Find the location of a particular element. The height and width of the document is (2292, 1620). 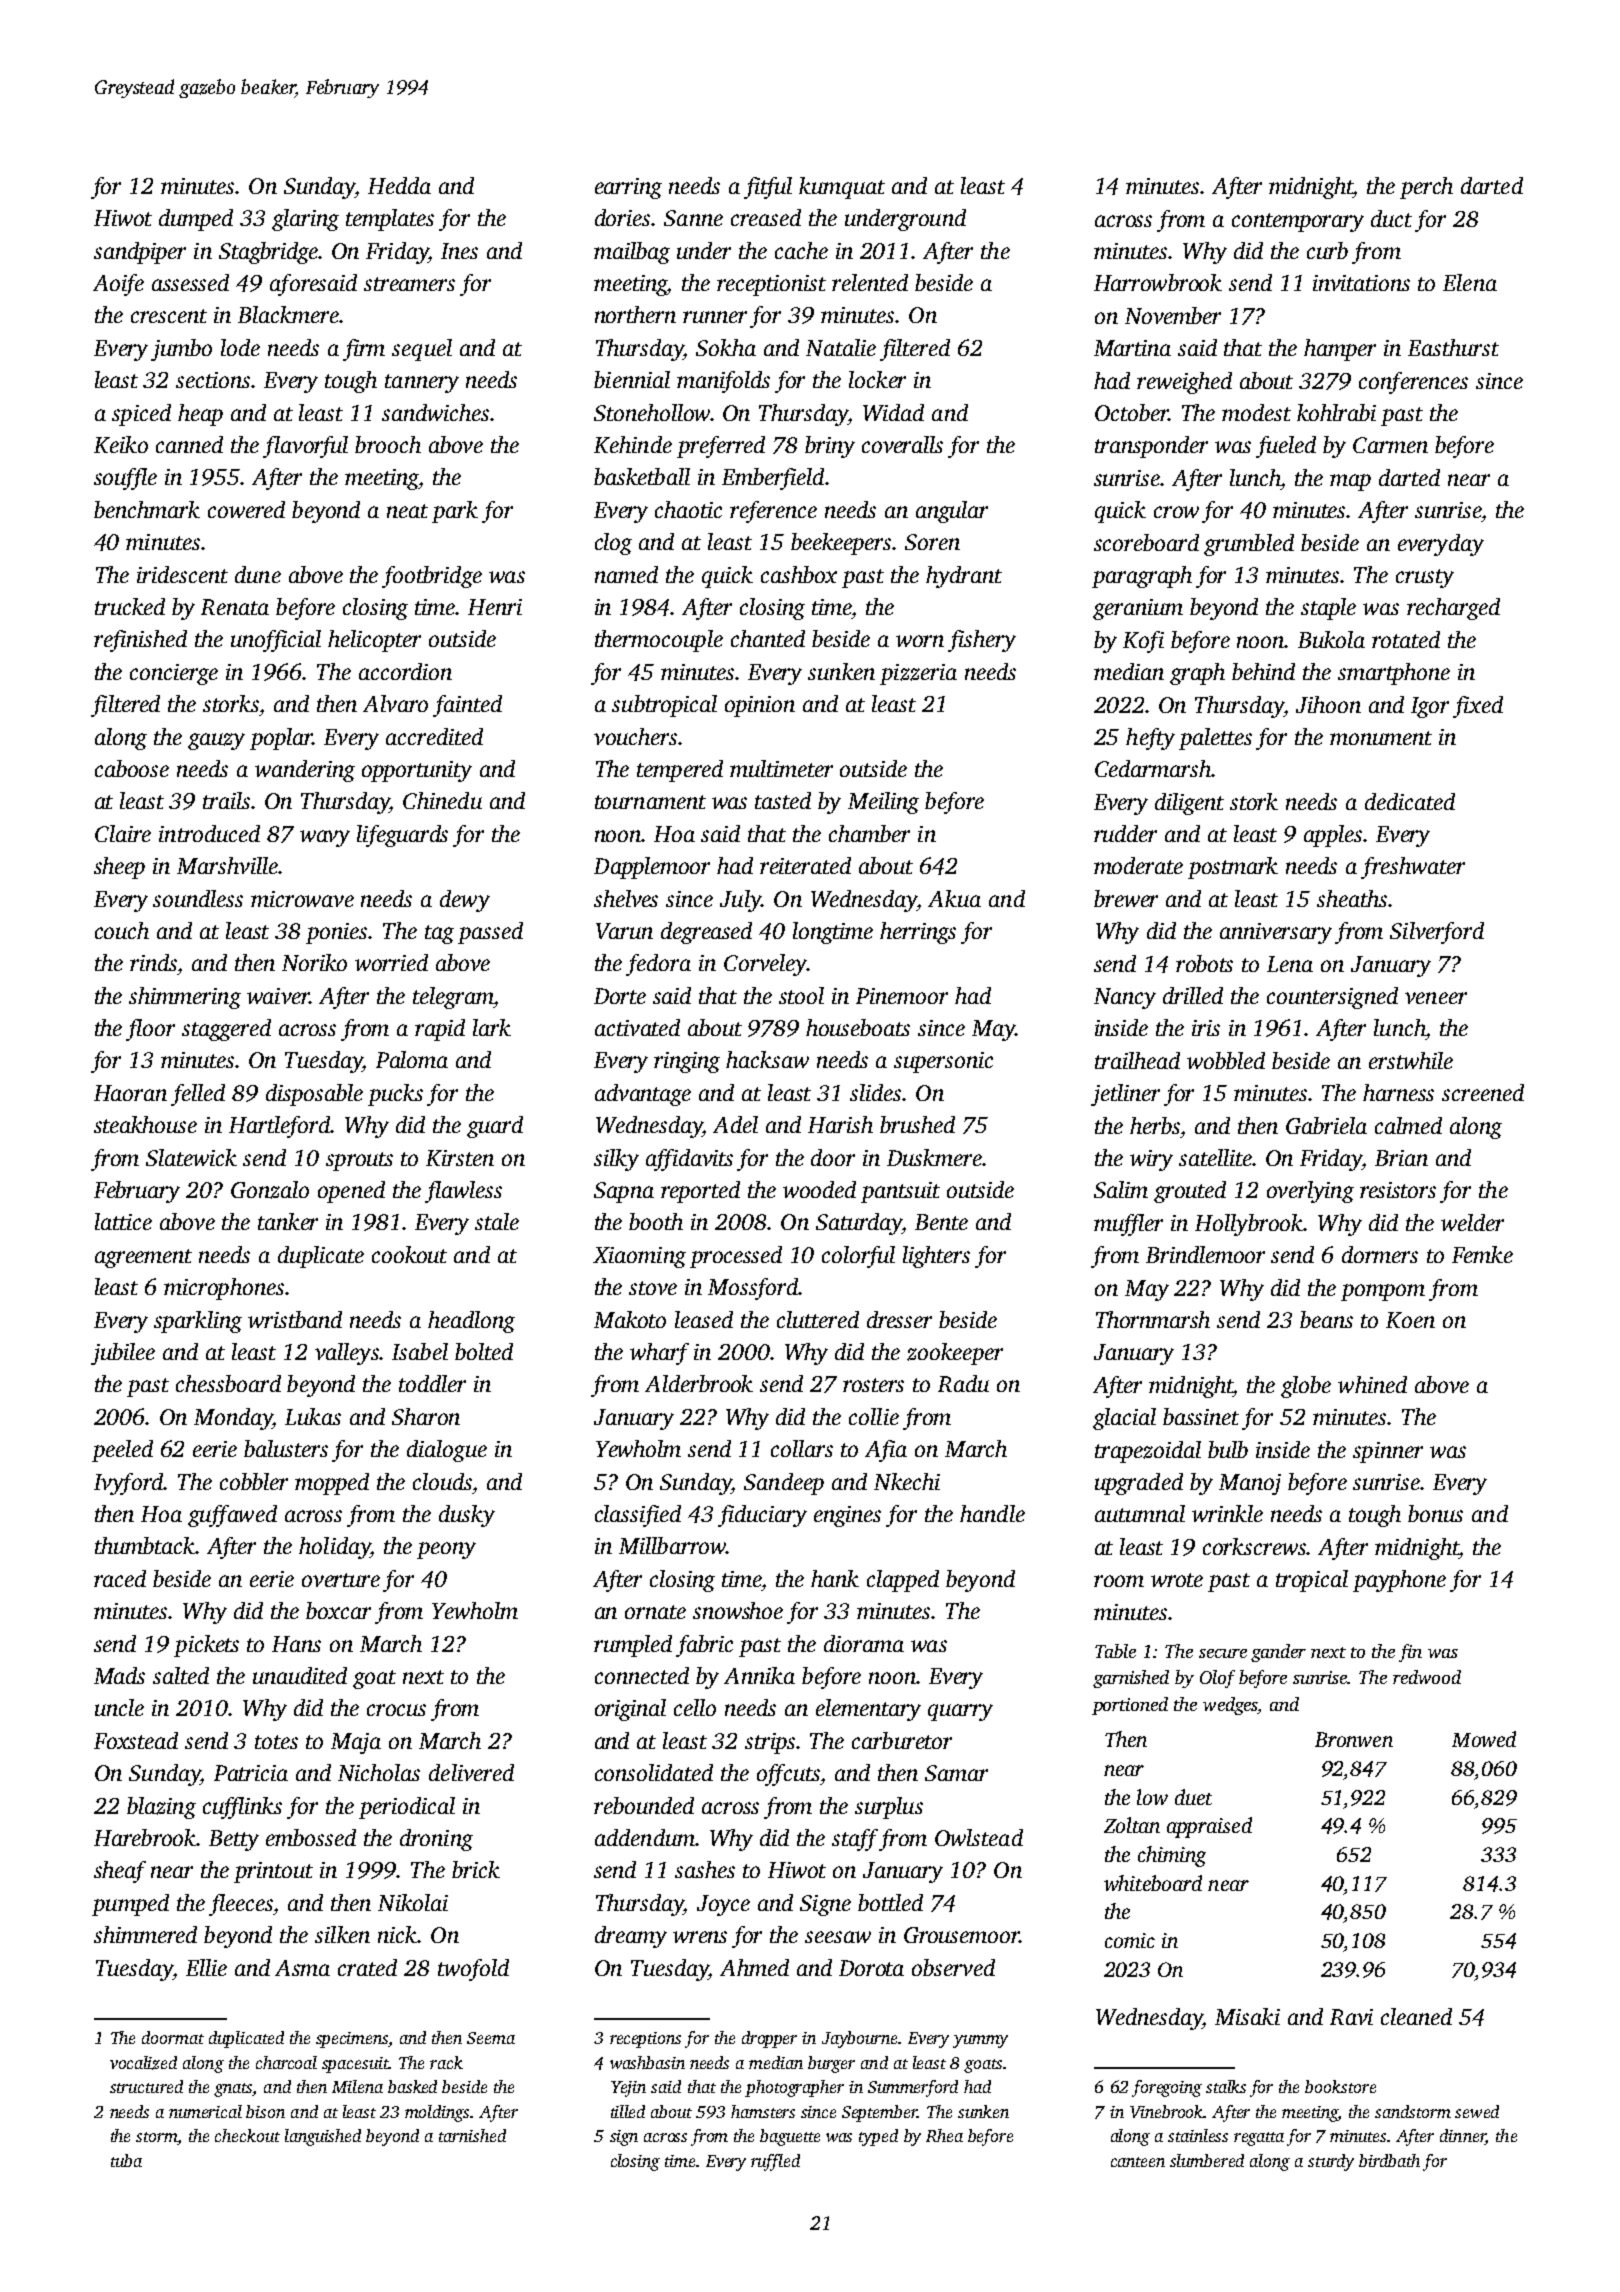

pizzeria is located at coordinates (918, 674).
